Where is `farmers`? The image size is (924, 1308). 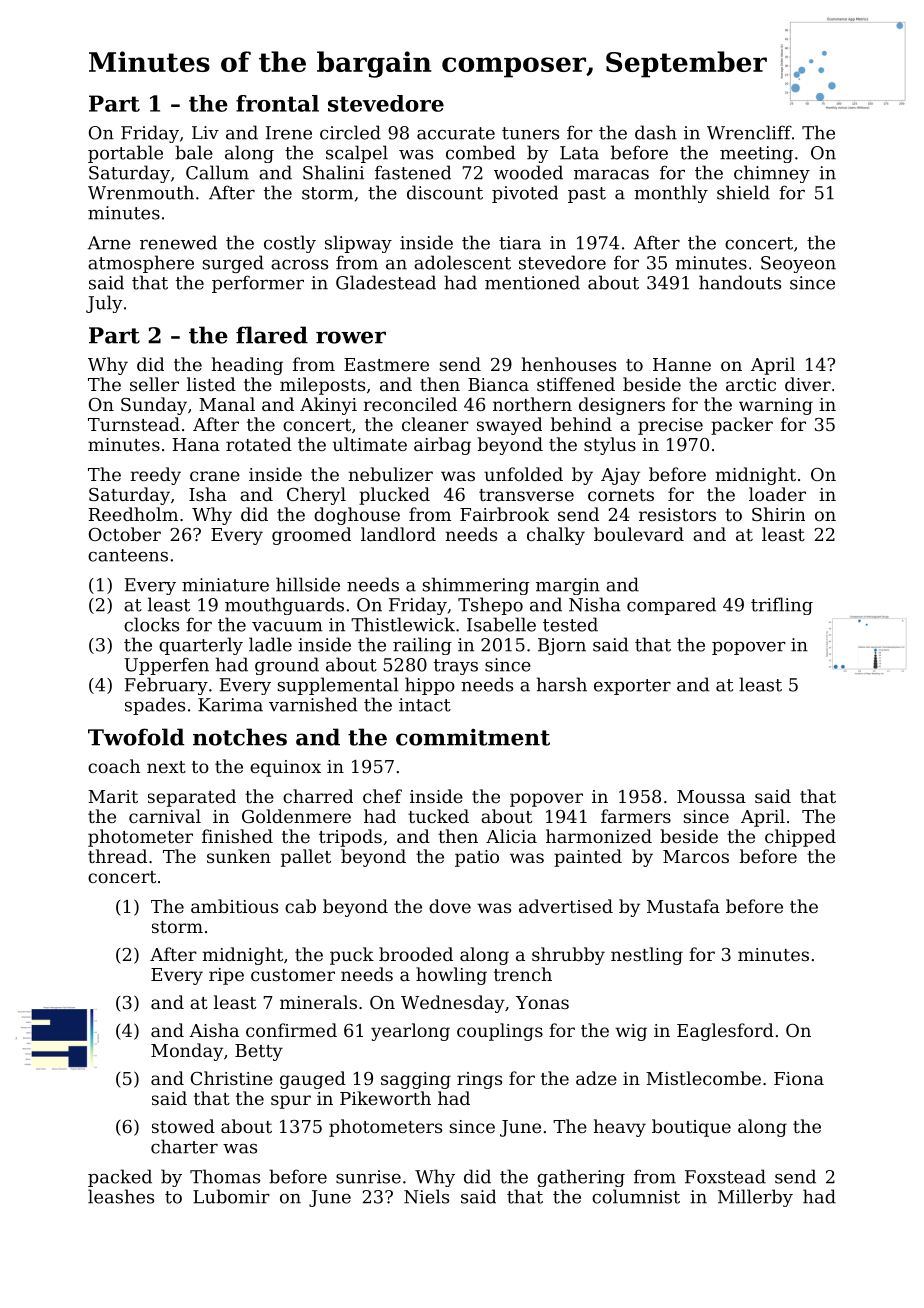 farmers is located at coordinates (636, 816).
